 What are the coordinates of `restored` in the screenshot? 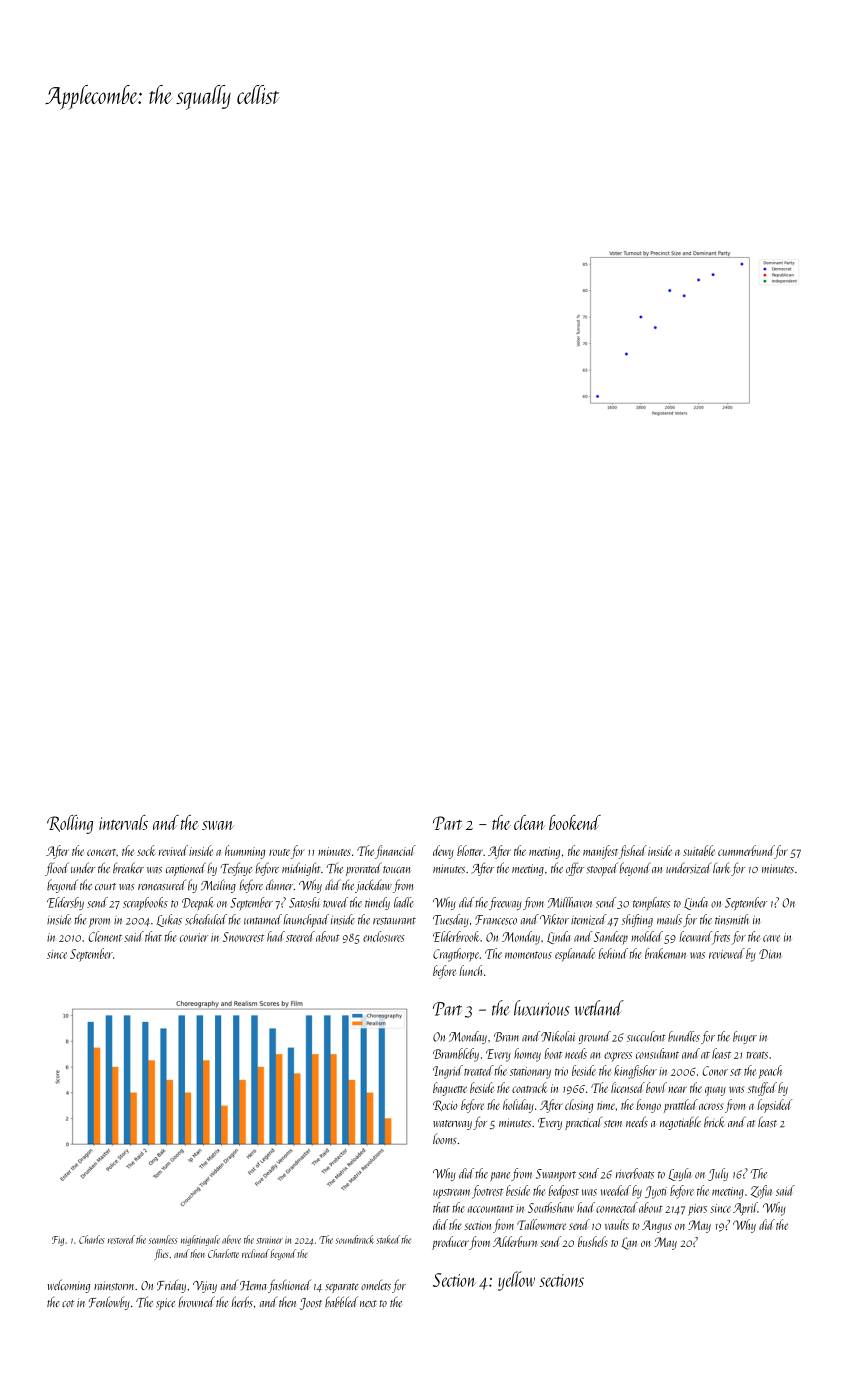 It's located at (121, 1239).
